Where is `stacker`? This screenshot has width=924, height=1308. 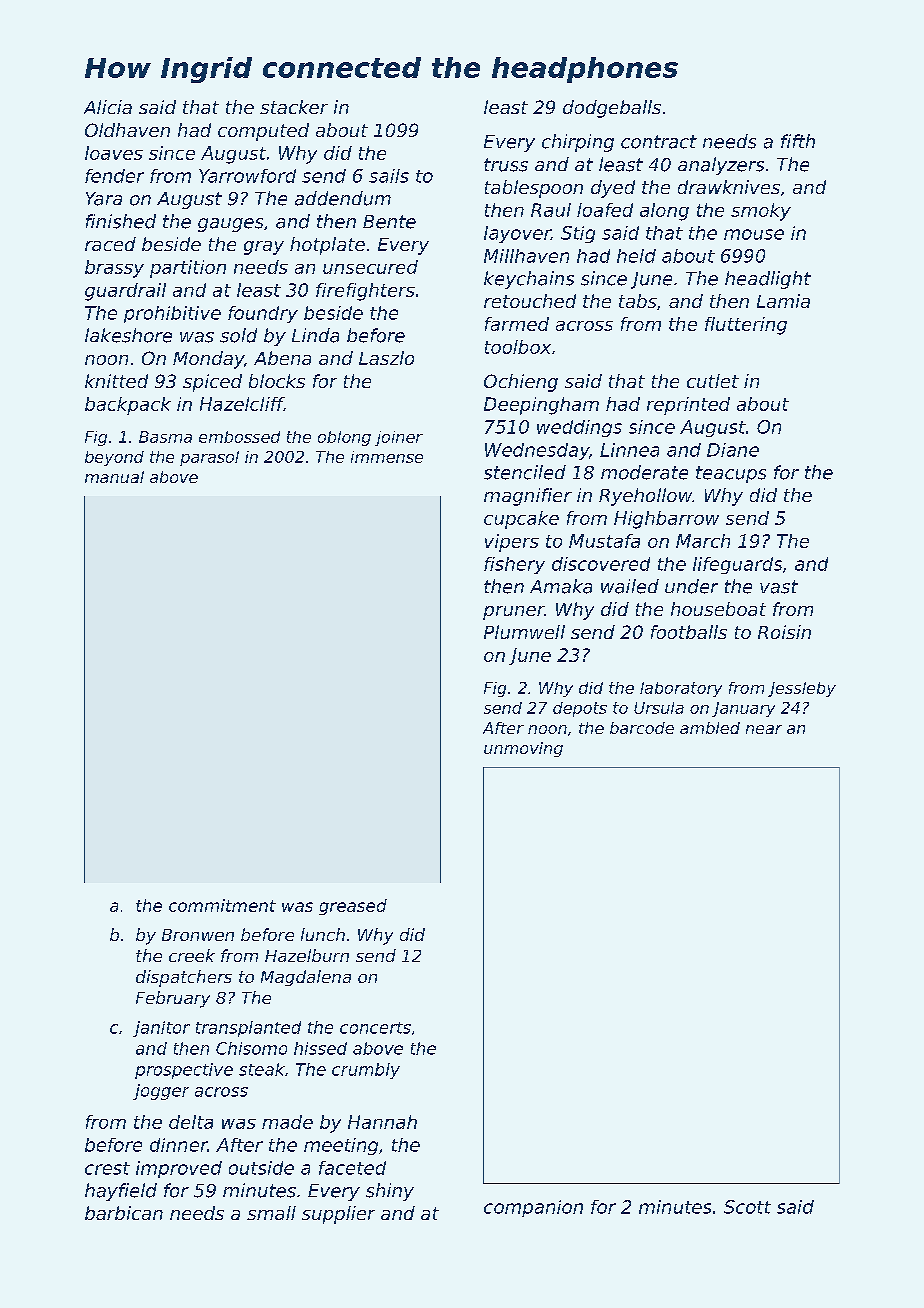 stacker is located at coordinates (294, 107).
